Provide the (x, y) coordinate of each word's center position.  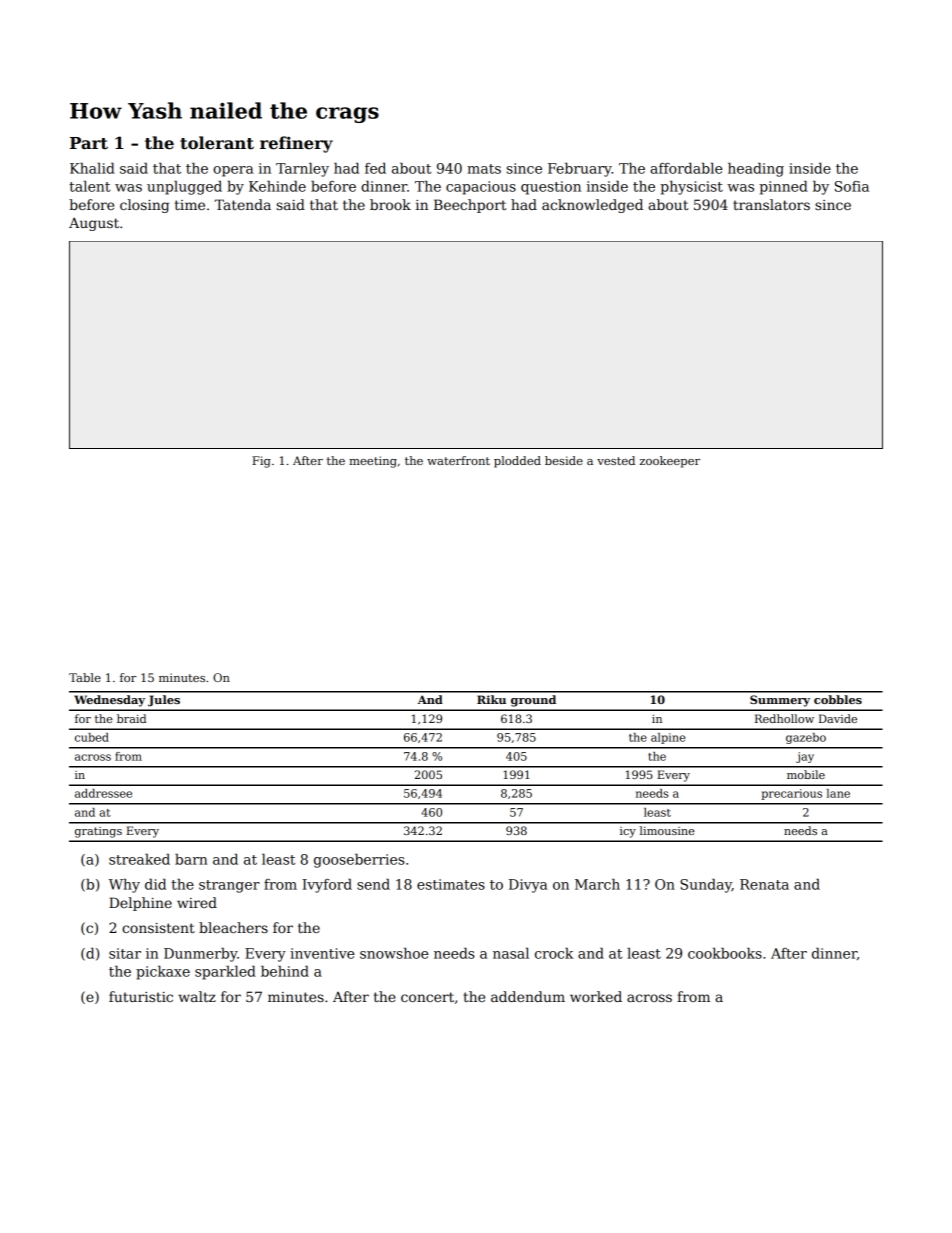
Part (89, 143)
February (580, 170)
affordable (686, 168)
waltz (197, 996)
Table (85, 677)
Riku (491, 699)
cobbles (838, 699)
